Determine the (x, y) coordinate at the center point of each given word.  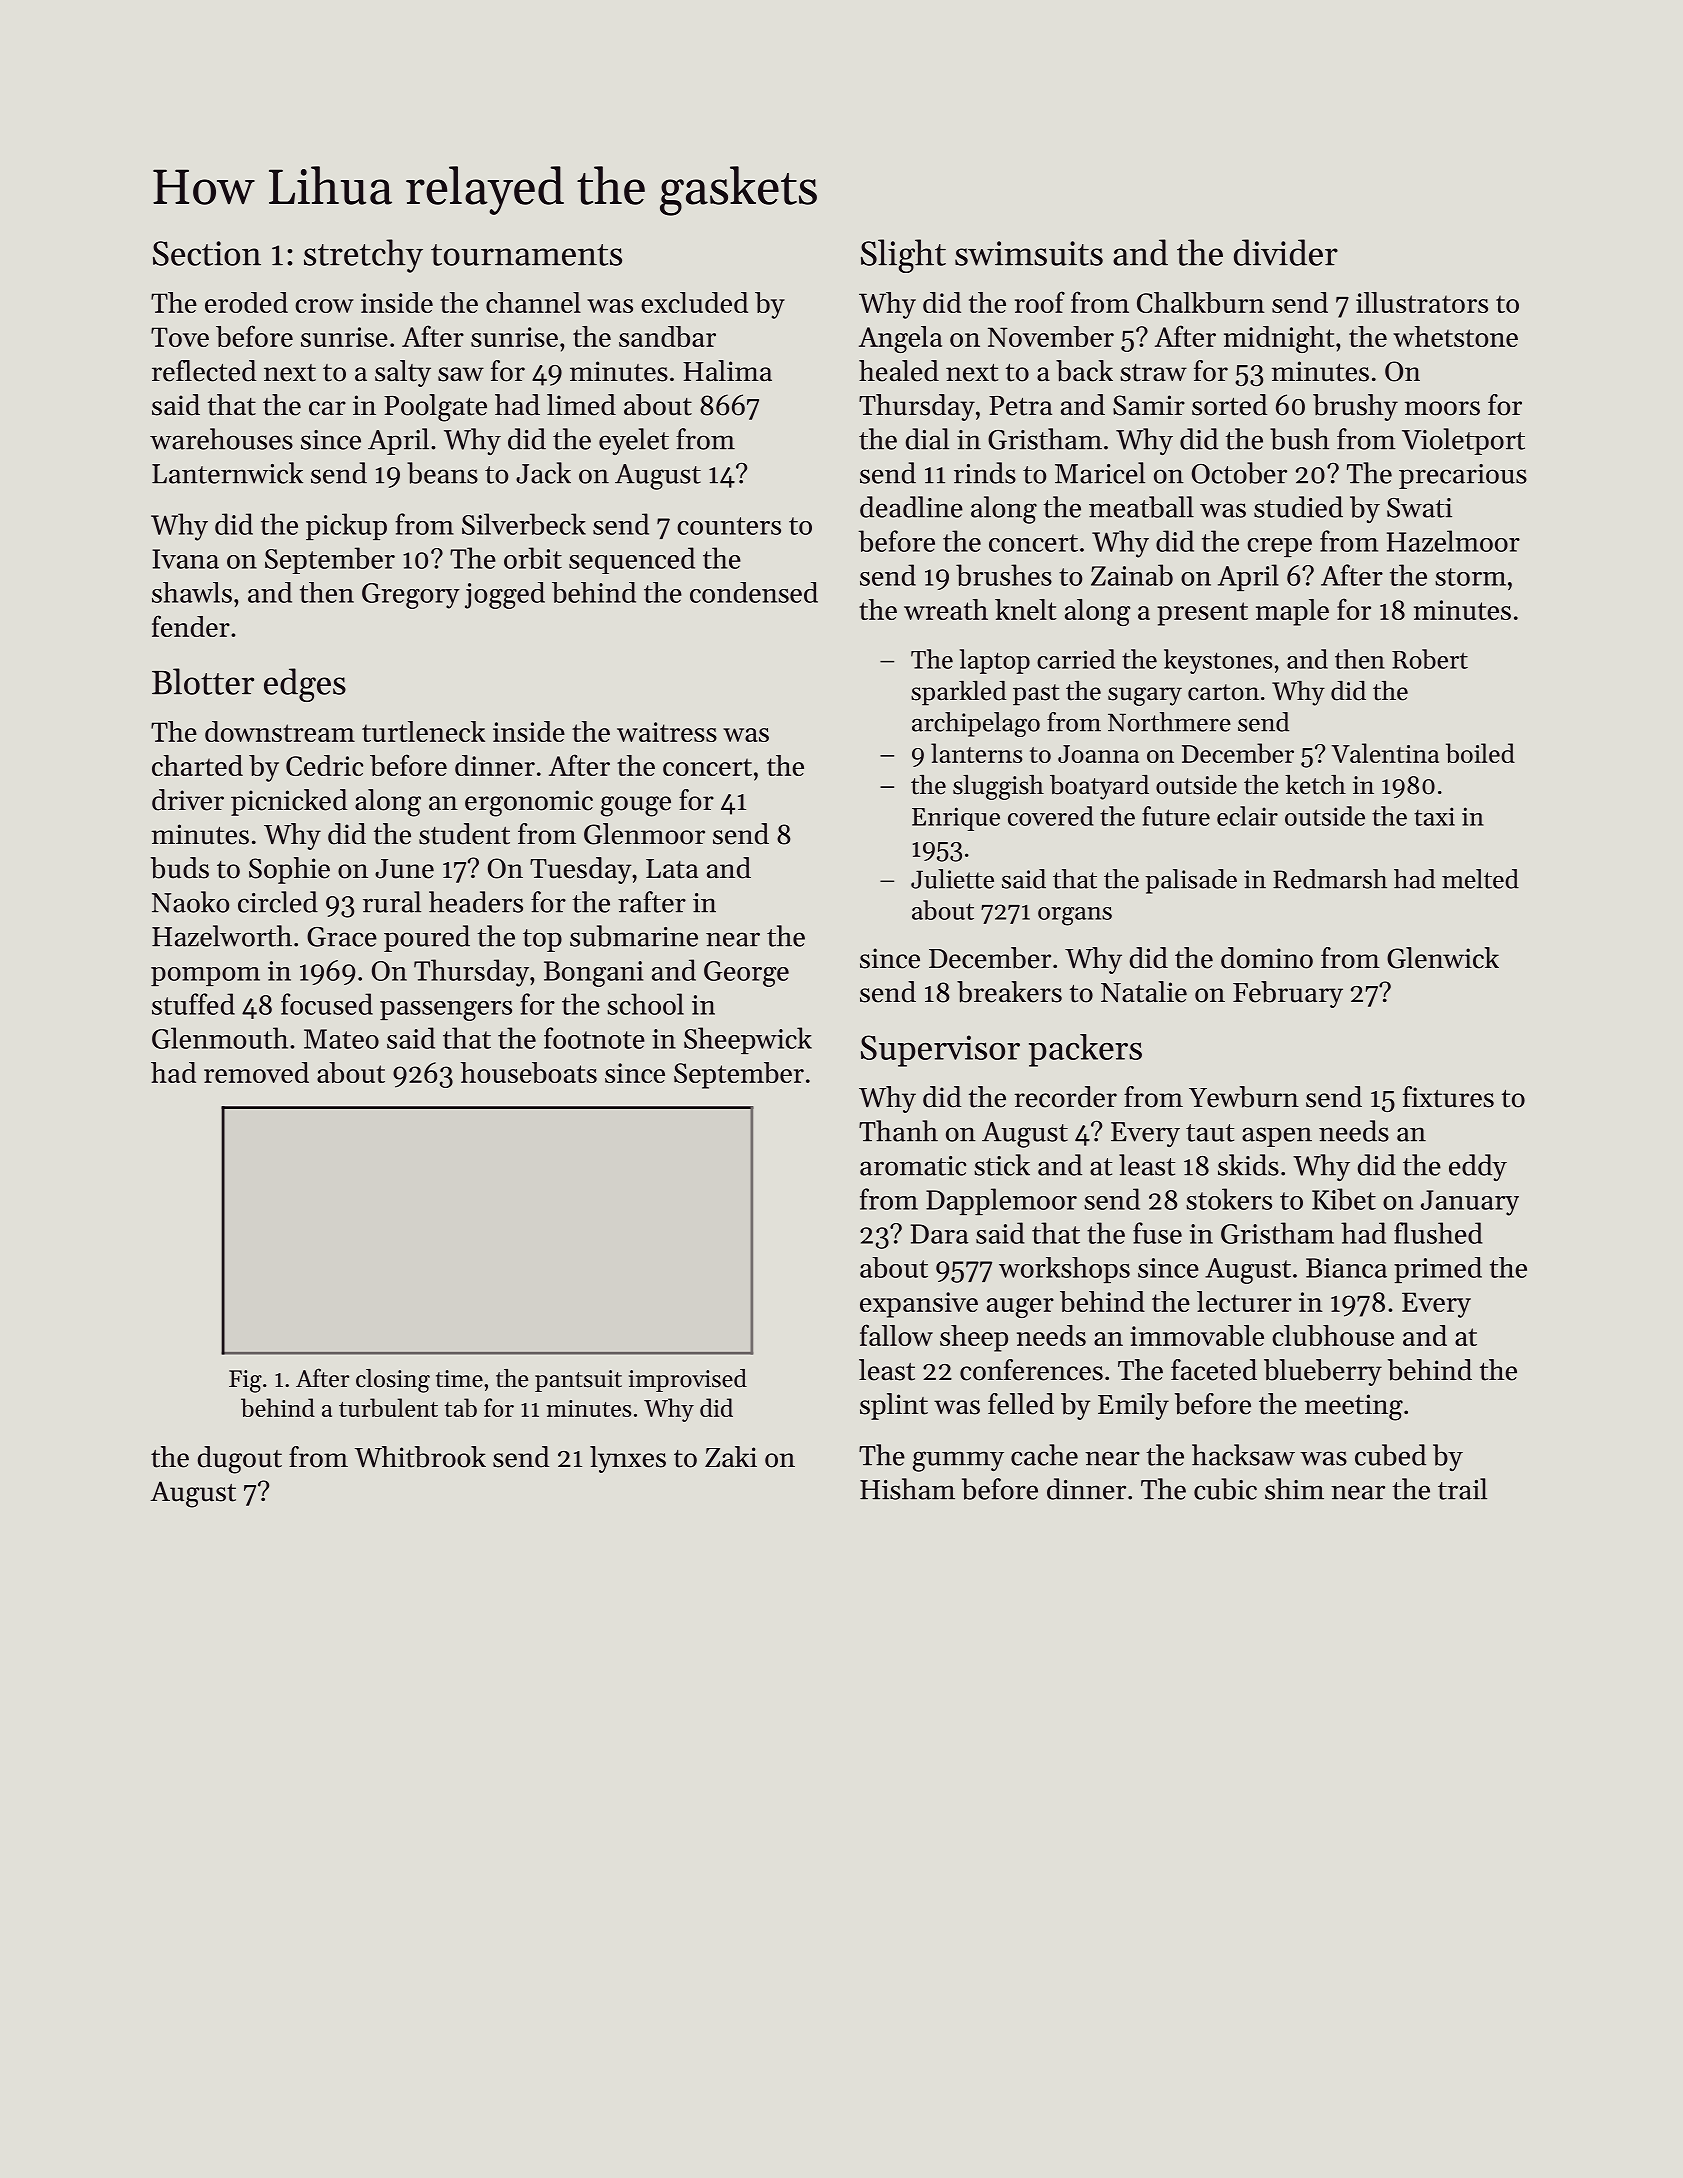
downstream (280, 731)
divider (1286, 252)
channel (533, 302)
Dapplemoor (1001, 1201)
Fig (245, 1381)
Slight (903, 256)
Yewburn (1244, 1097)
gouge (636, 806)
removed (256, 1072)
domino (1267, 958)
